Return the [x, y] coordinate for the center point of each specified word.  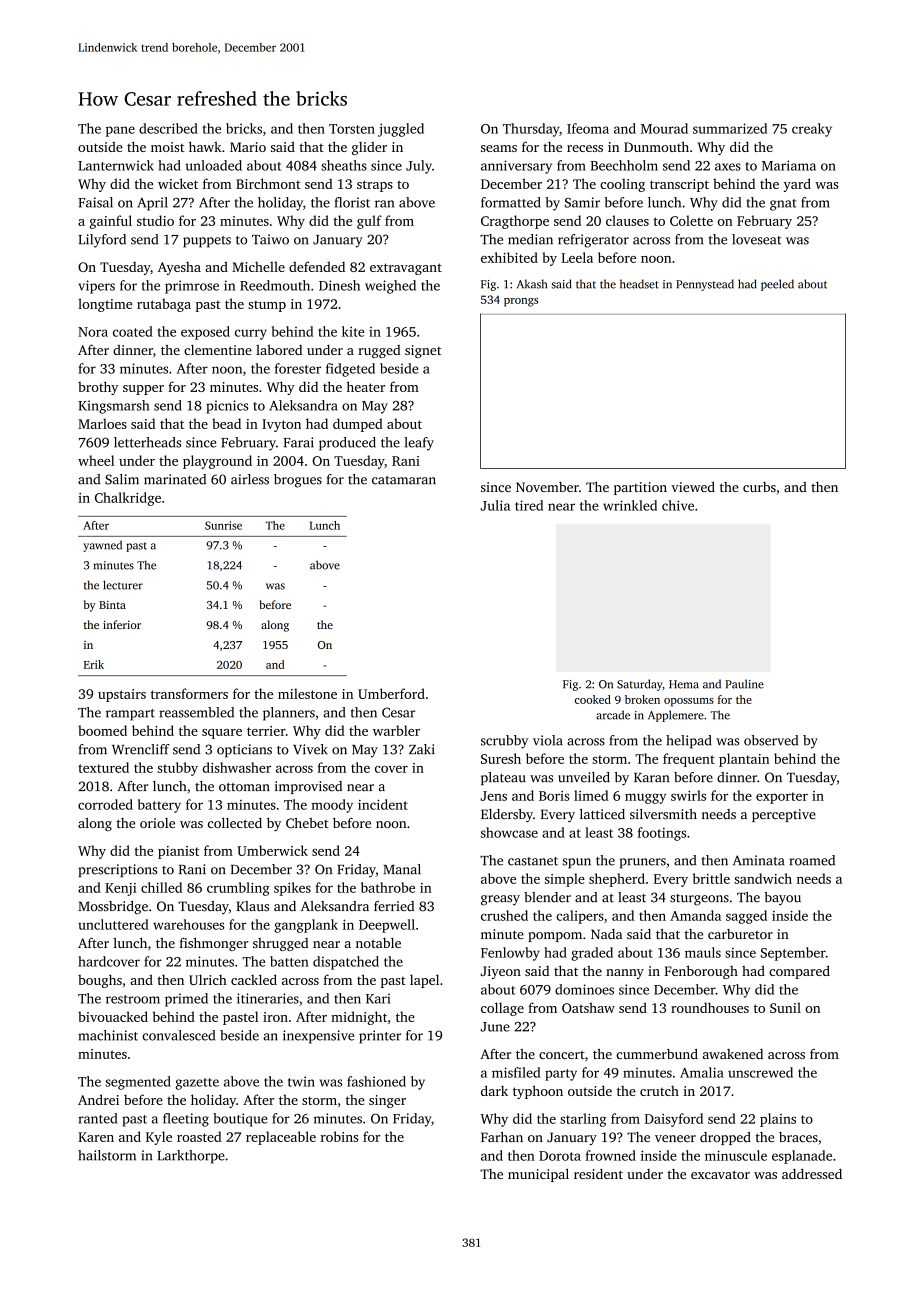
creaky [812, 130]
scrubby [504, 742]
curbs [759, 487]
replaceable [281, 1138]
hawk [205, 146]
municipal [538, 1175]
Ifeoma [588, 128]
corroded [105, 804]
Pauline [744, 684]
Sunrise [223, 525]
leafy [419, 444]
